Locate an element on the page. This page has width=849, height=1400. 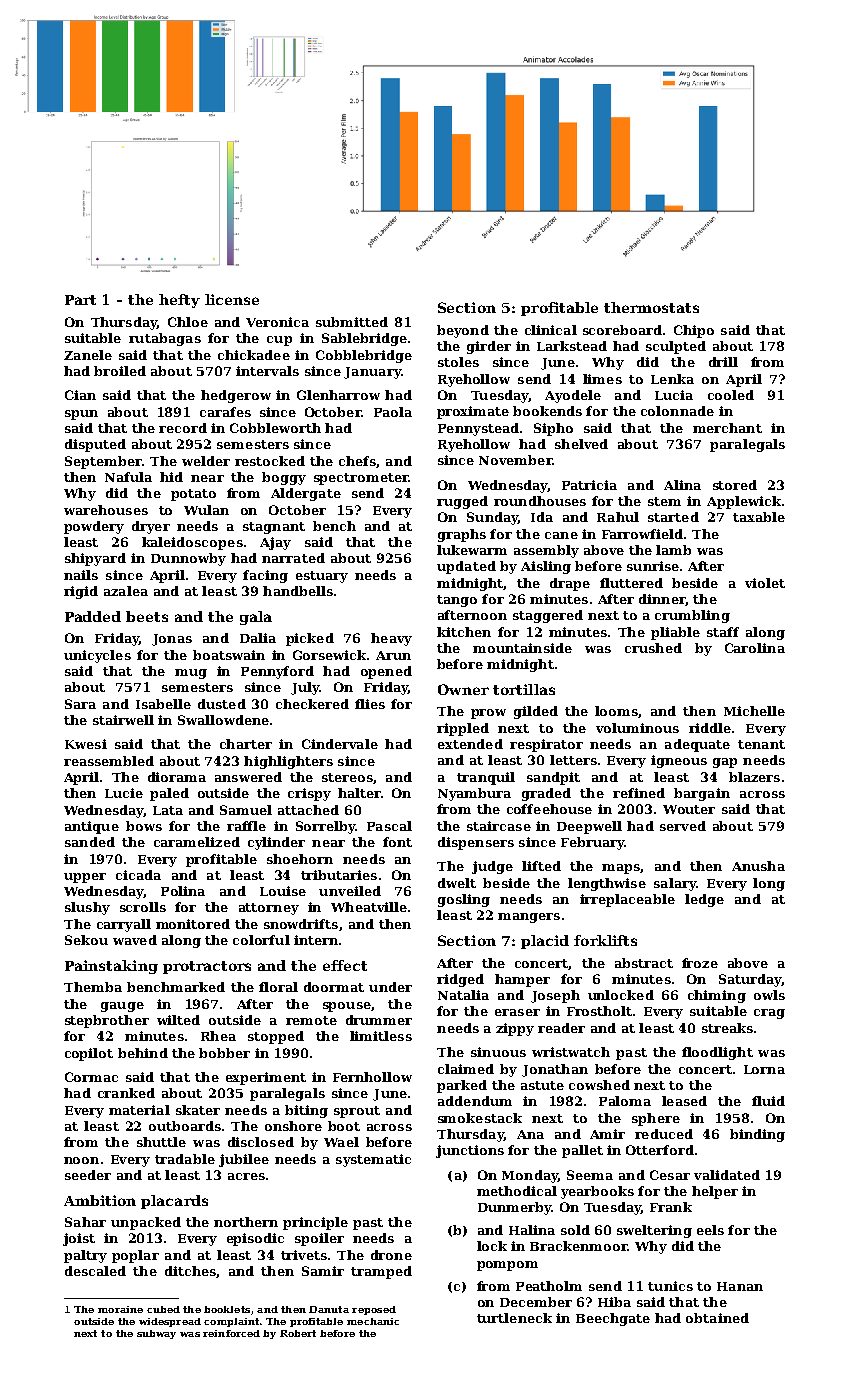
violet is located at coordinates (765, 583).
